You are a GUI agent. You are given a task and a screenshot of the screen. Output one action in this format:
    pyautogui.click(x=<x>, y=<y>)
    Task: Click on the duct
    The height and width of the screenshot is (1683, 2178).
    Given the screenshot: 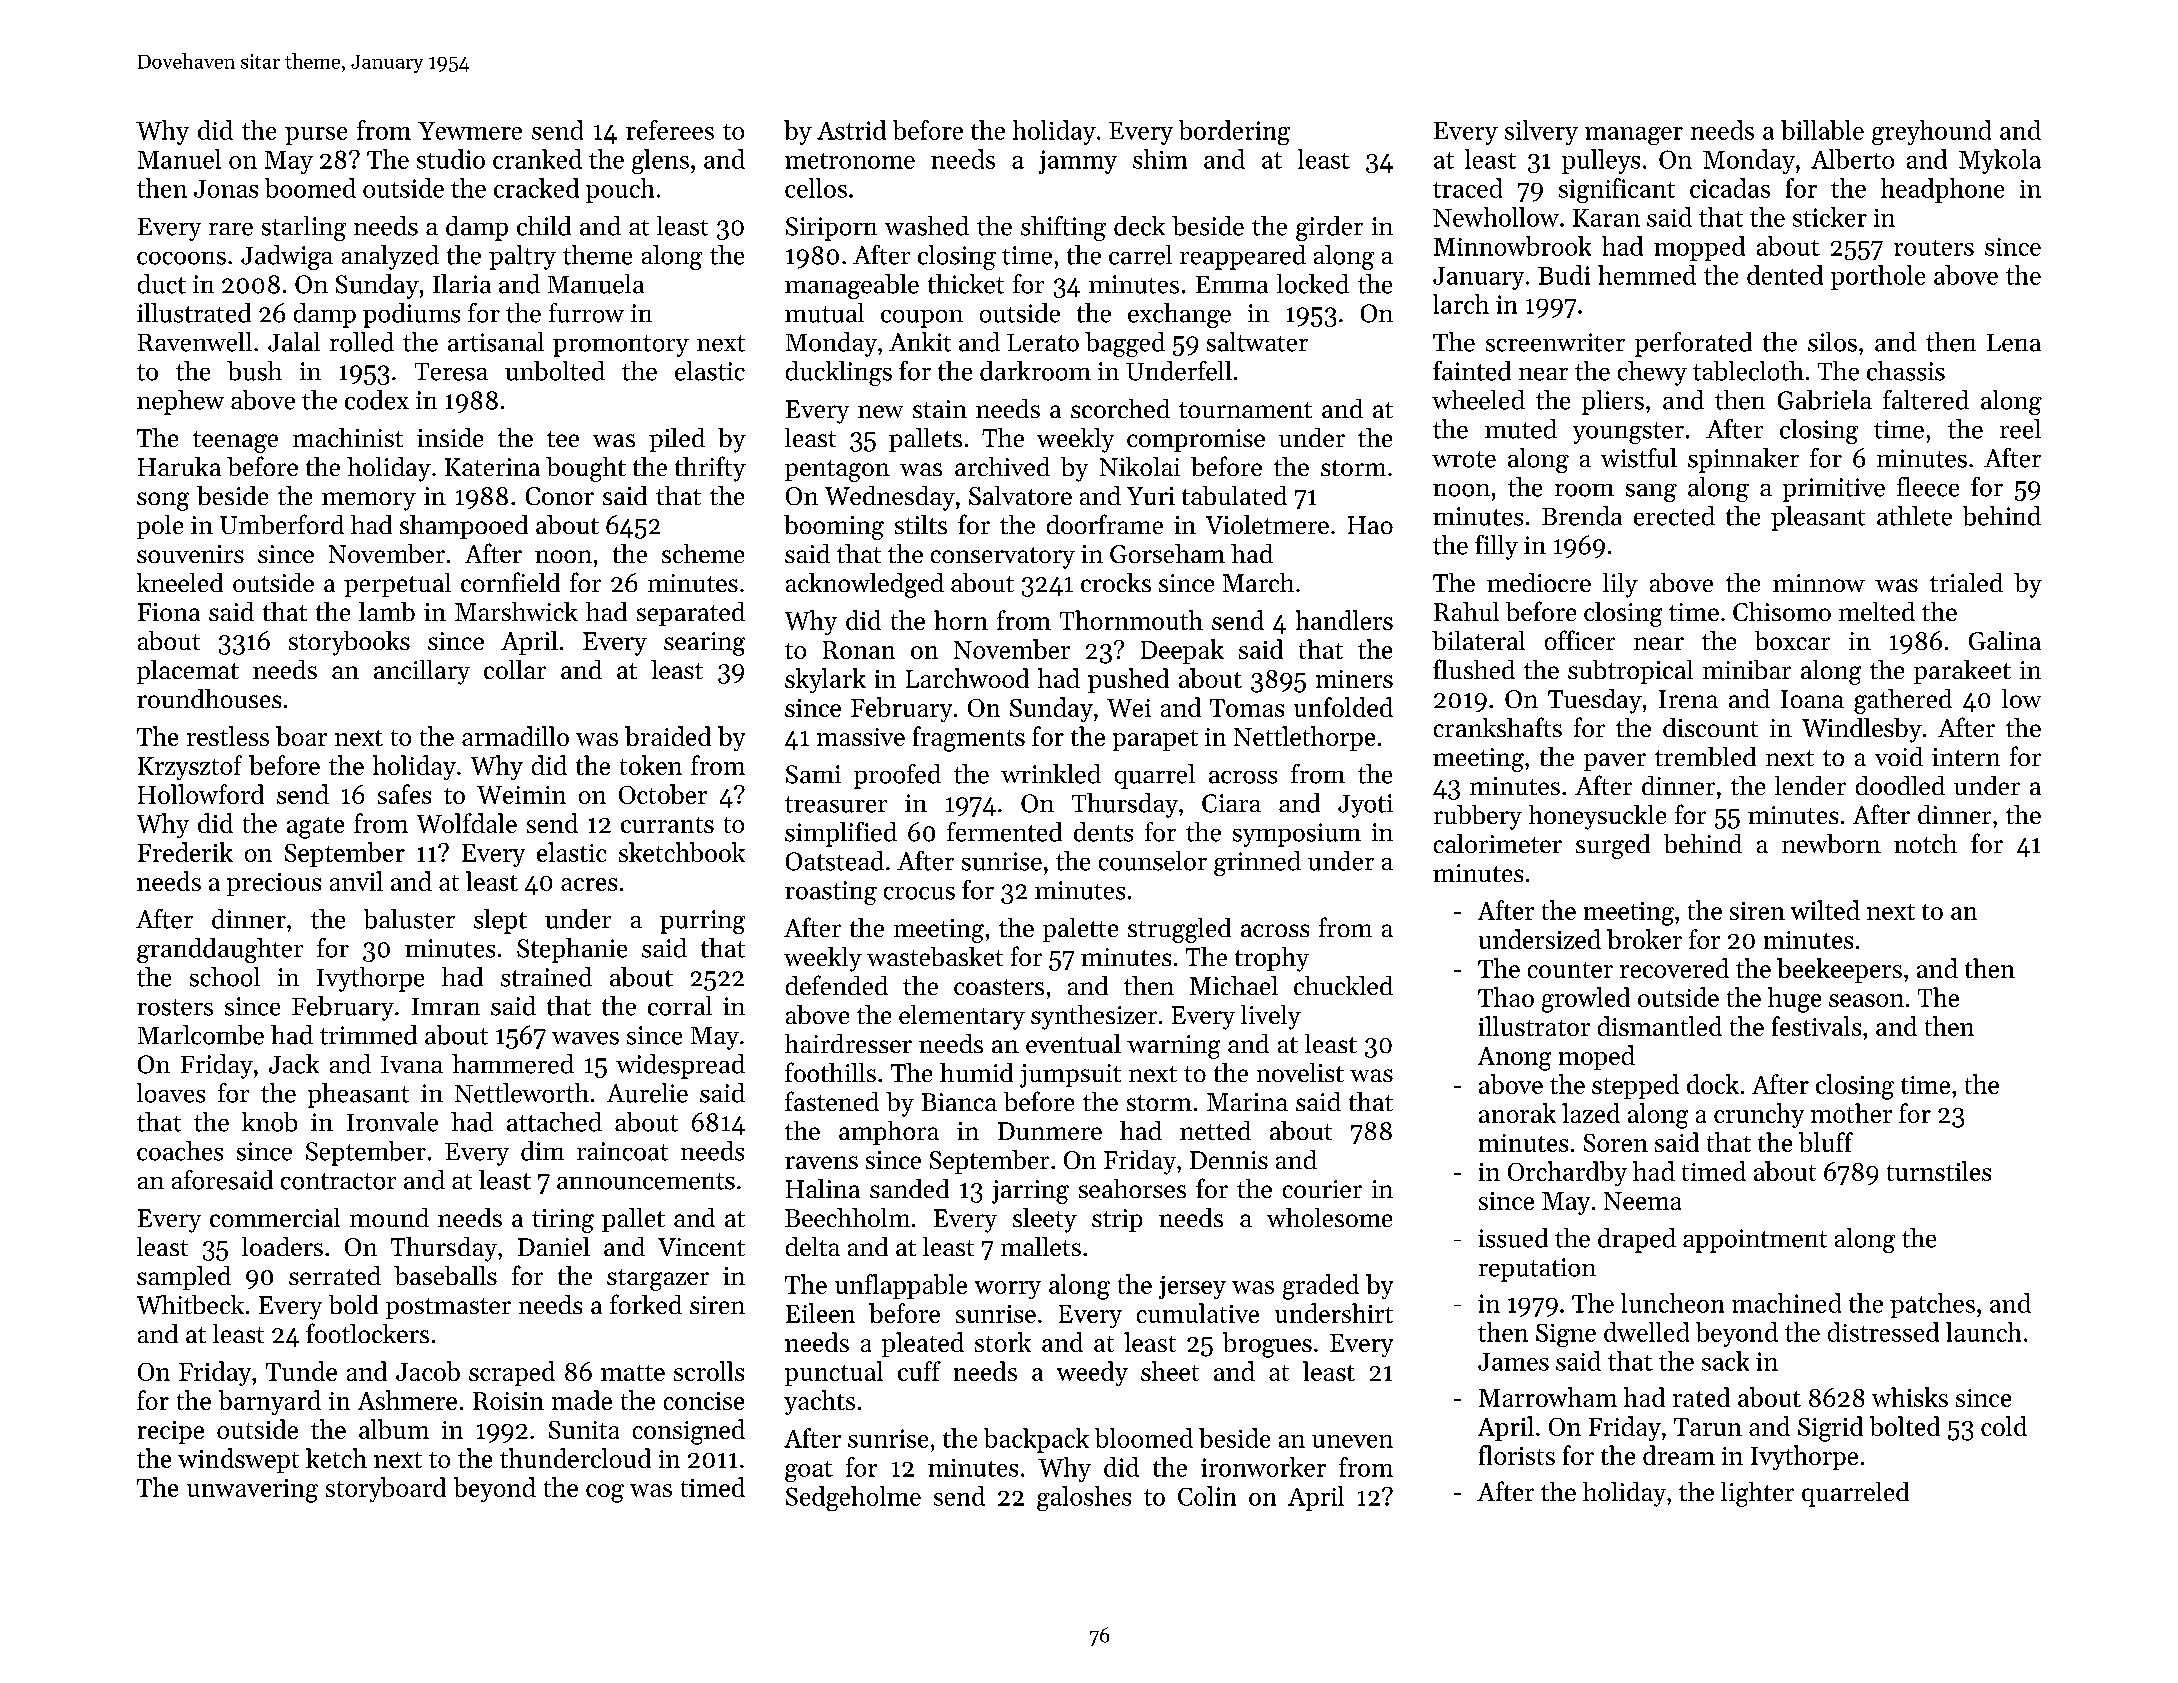 What is the action you would take?
    pyautogui.click(x=162, y=284)
